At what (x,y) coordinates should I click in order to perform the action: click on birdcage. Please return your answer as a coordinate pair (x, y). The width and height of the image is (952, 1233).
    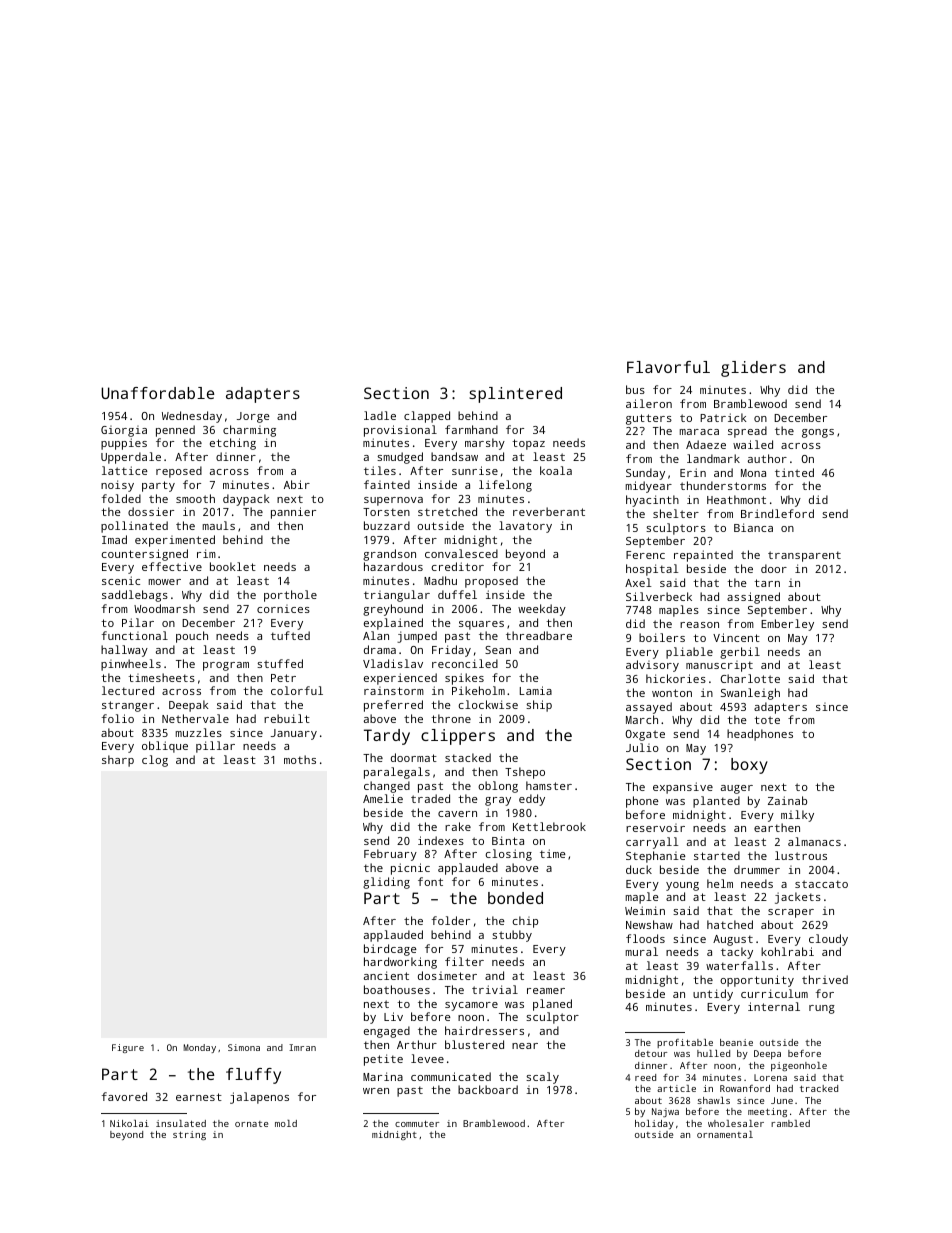
    Looking at the image, I should click on (390, 950).
